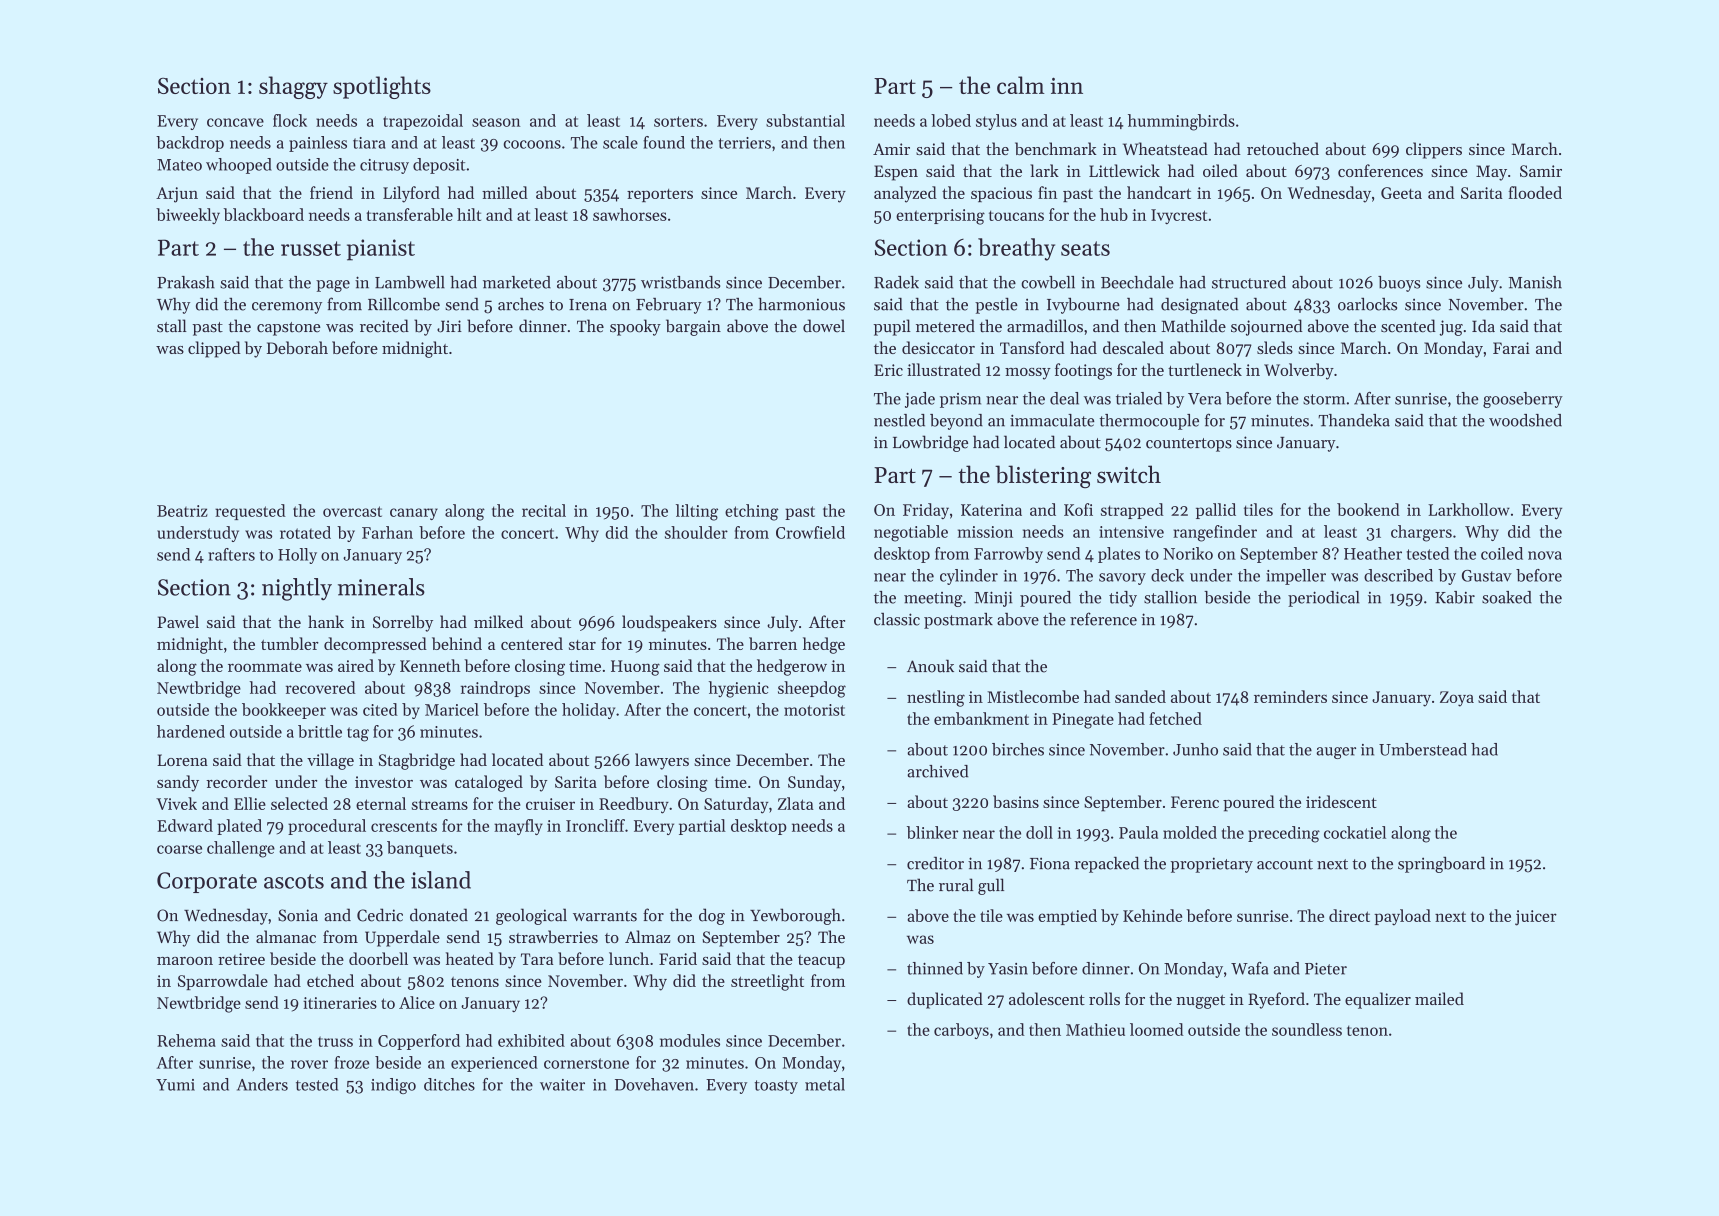  Describe the element at coordinates (897, 619) in the screenshot. I see `classic` at that location.
